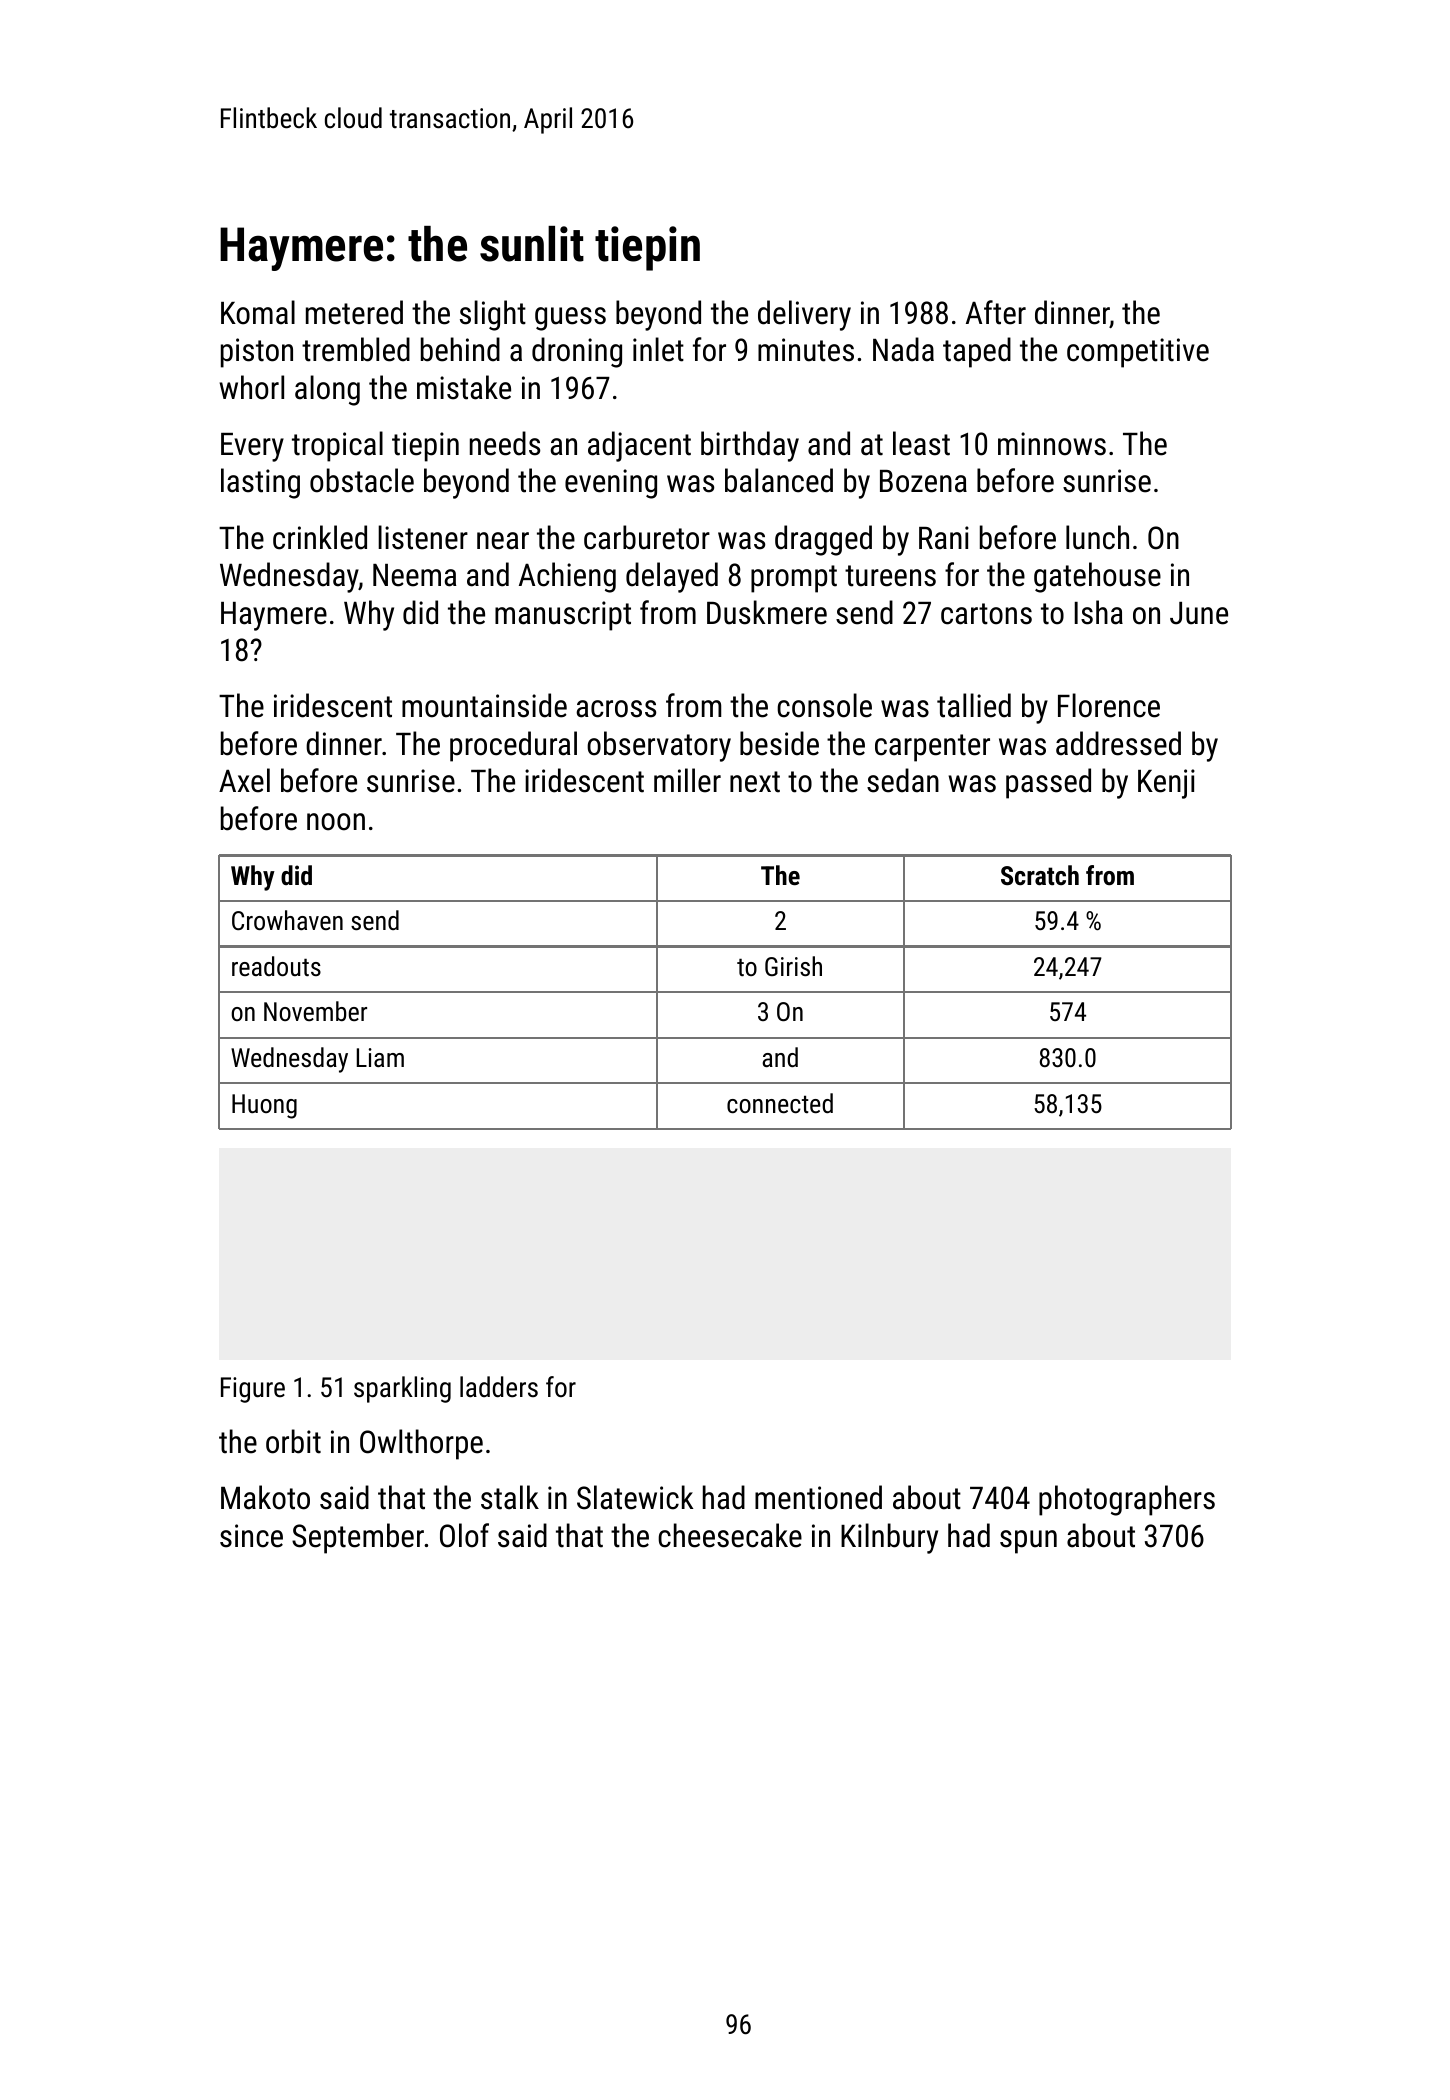  I want to click on After, so click(996, 312).
